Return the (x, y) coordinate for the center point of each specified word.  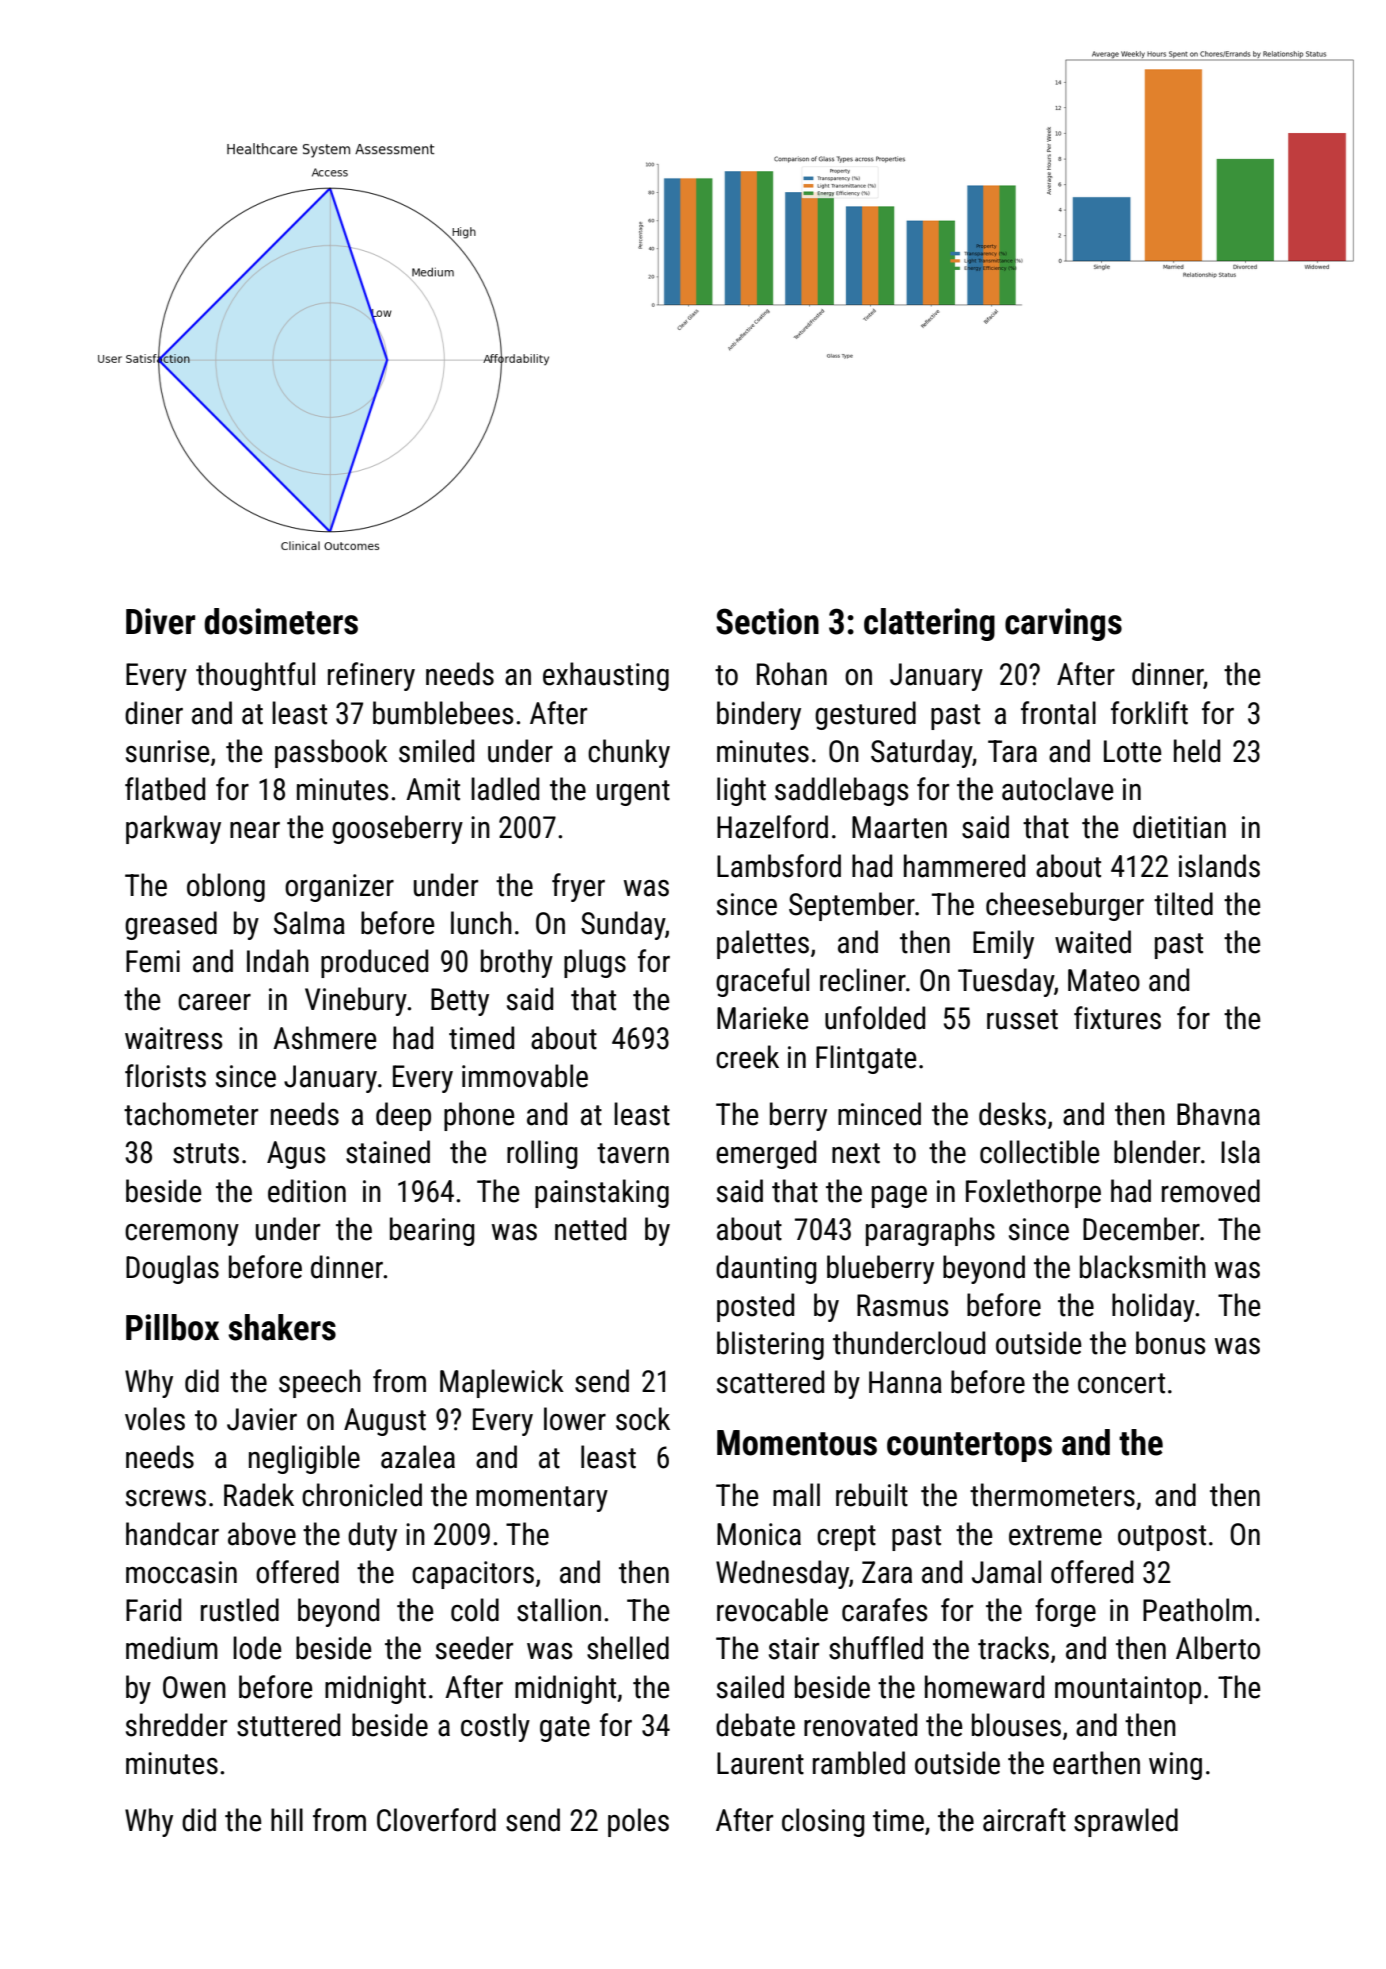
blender (1157, 1152)
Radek (259, 1495)
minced (879, 1114)
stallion (559, 1610)
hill (287, 1819)
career (214, 1002)
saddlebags (842, 791)
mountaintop (1128, 1690)
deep (403, 1116)
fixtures (1117, 1018)
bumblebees (443, 713)
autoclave (1057, 789)
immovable (525, 1076)
